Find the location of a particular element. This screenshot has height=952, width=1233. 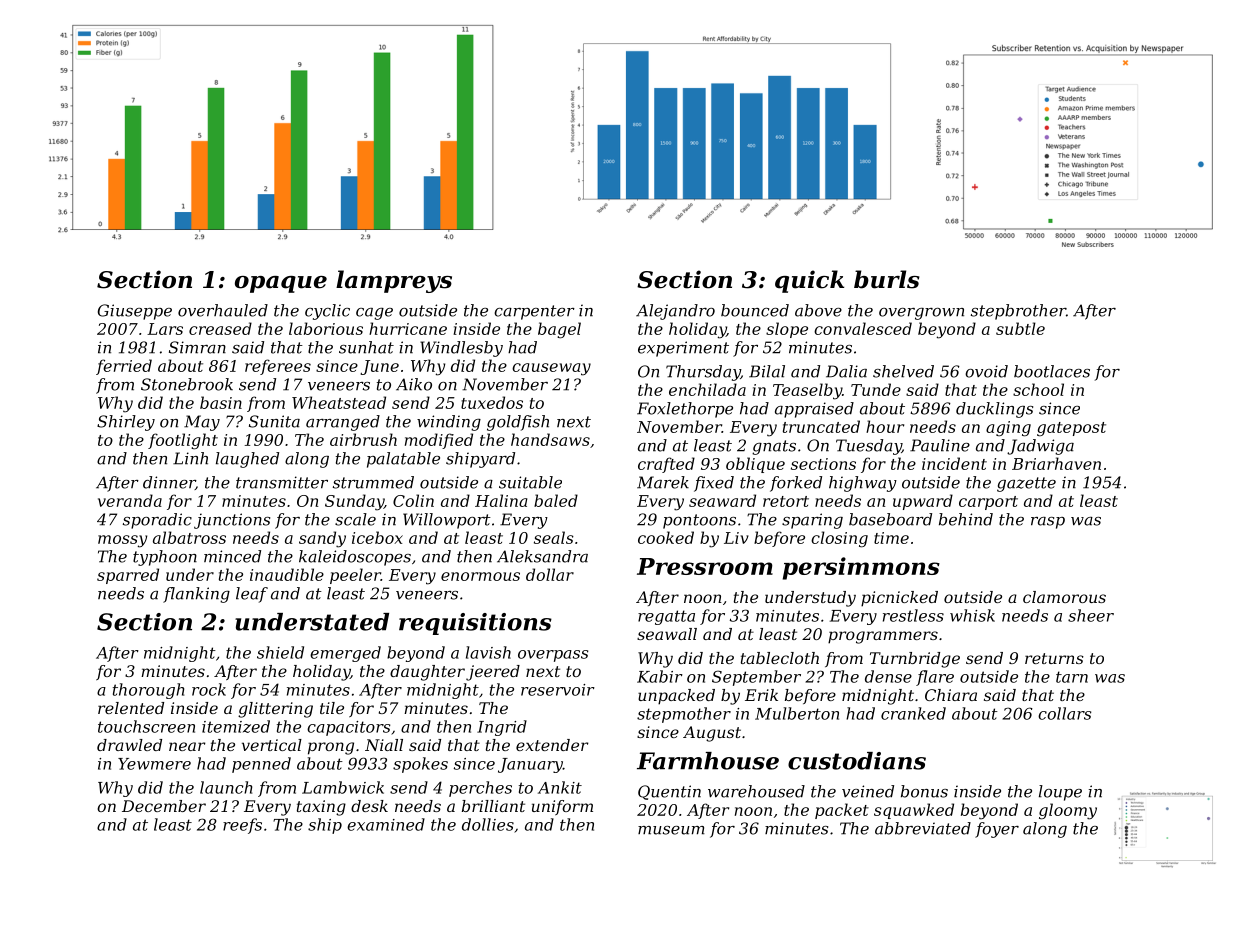

laborious is located at coordinates (326, 328).
